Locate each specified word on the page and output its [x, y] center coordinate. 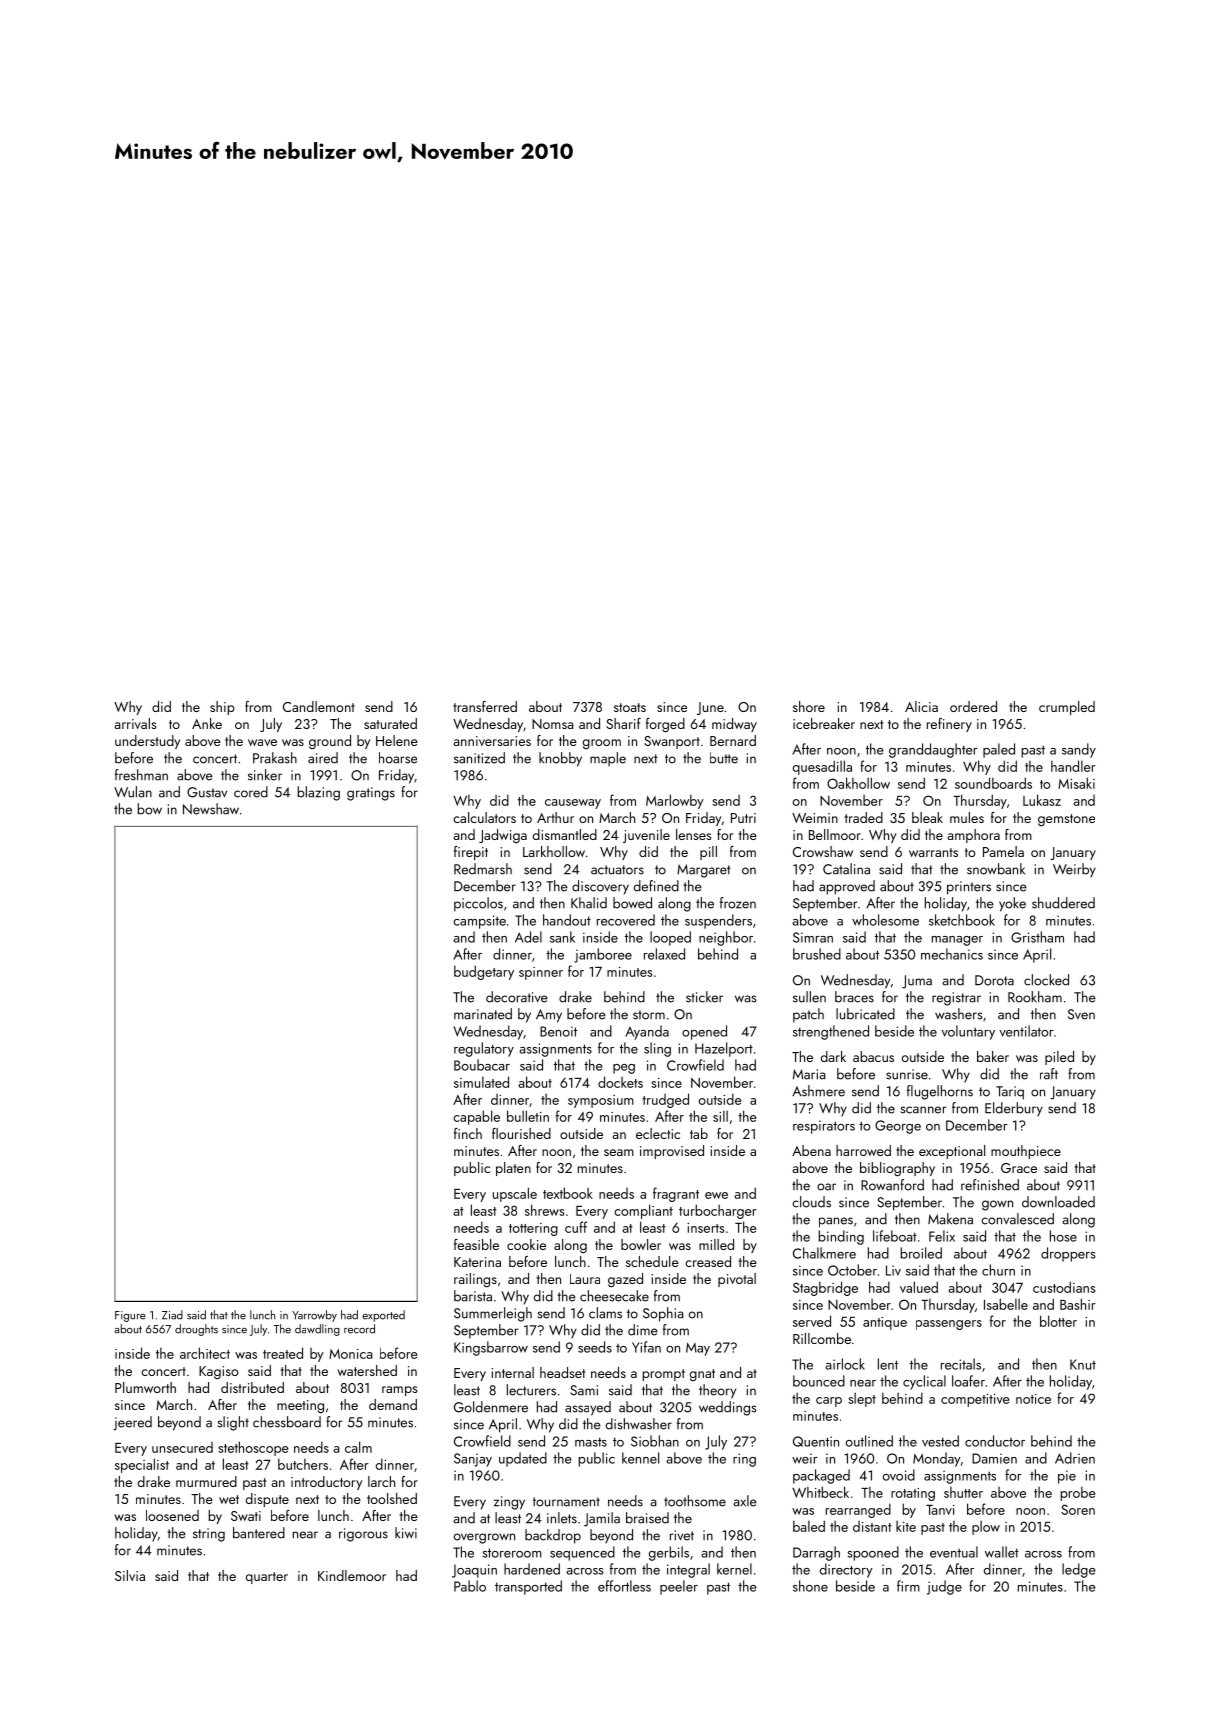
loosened [172, 1515]
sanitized [479, 758]
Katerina [477, 1262]
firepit [471, 853]
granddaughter [933, 750]
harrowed [863, 1150]
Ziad [172, 1315]
